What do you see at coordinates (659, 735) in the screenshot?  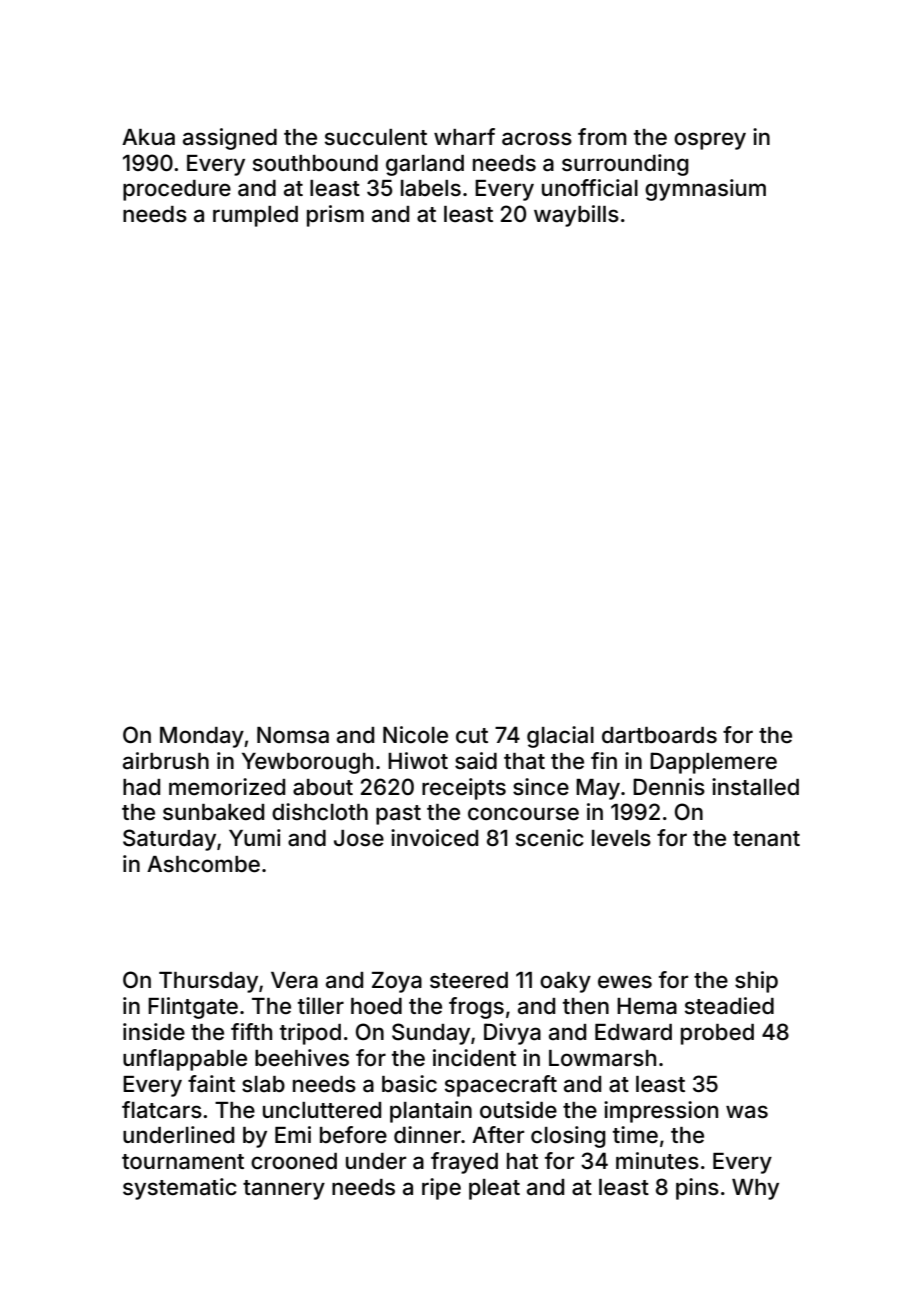 I see `dartboards` at bounding box center [659, 735].
